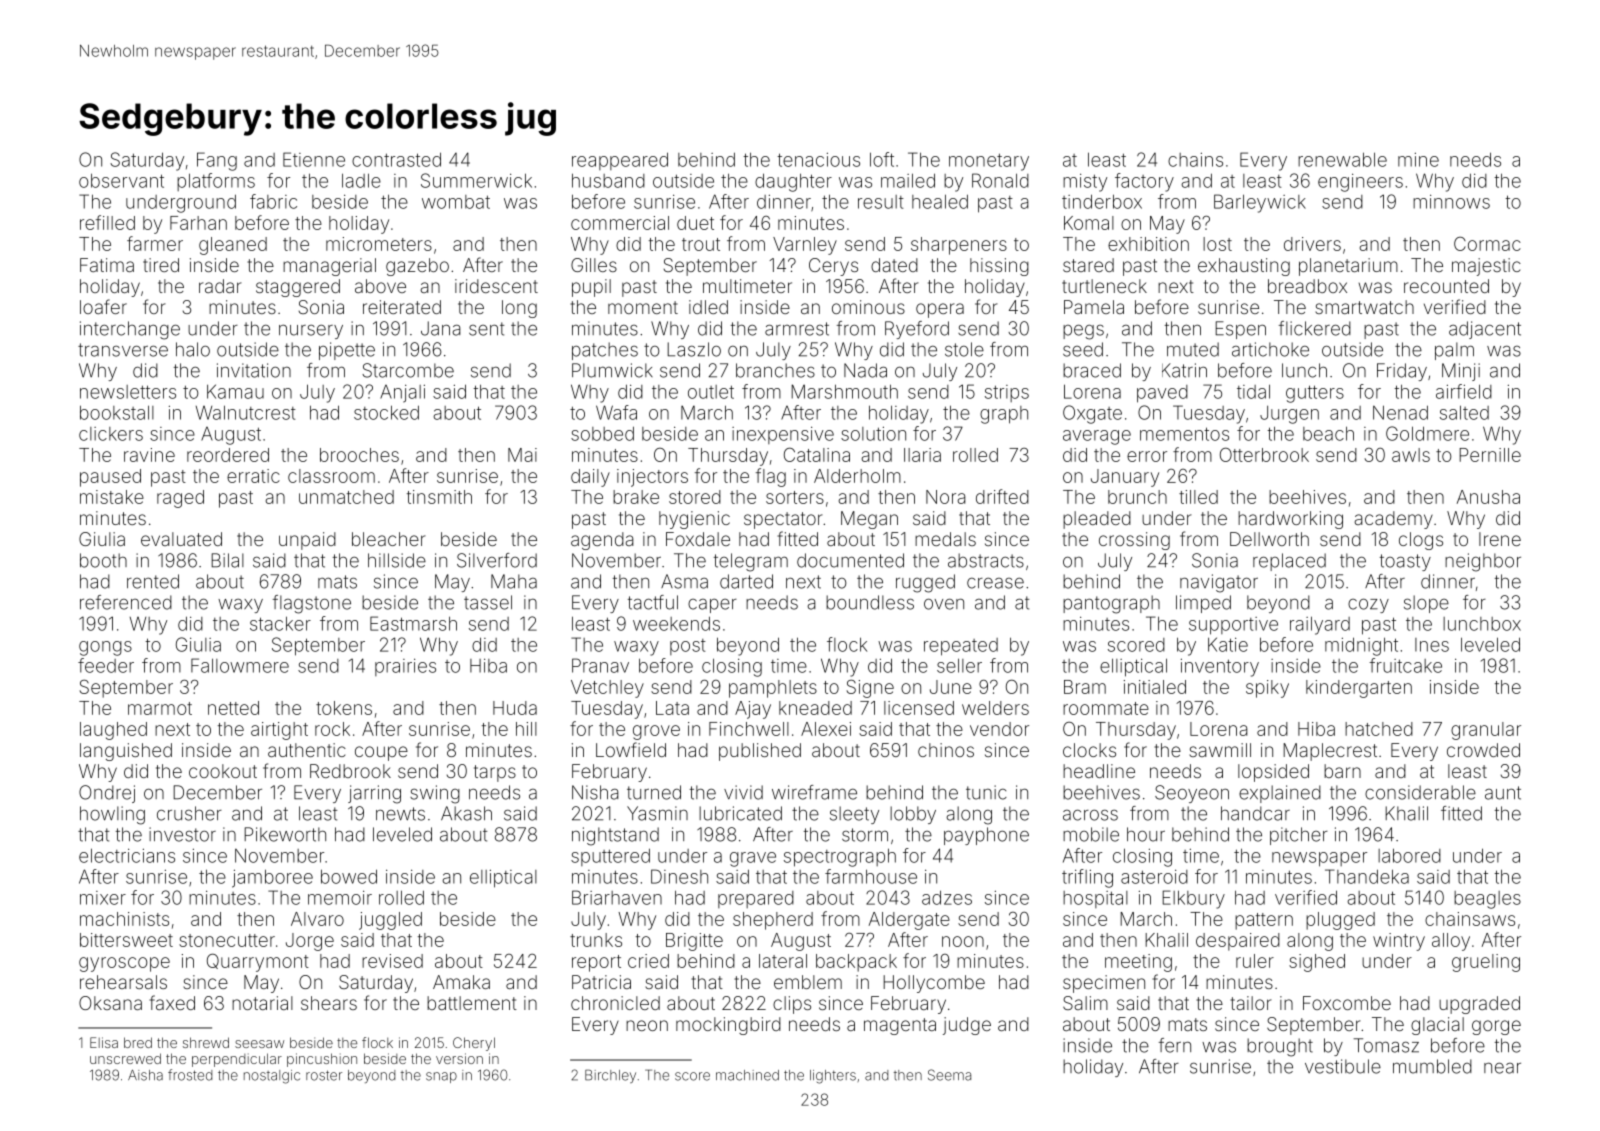 The image size is (1600, 1131). I want to click on monetary, so click(989, 162).
